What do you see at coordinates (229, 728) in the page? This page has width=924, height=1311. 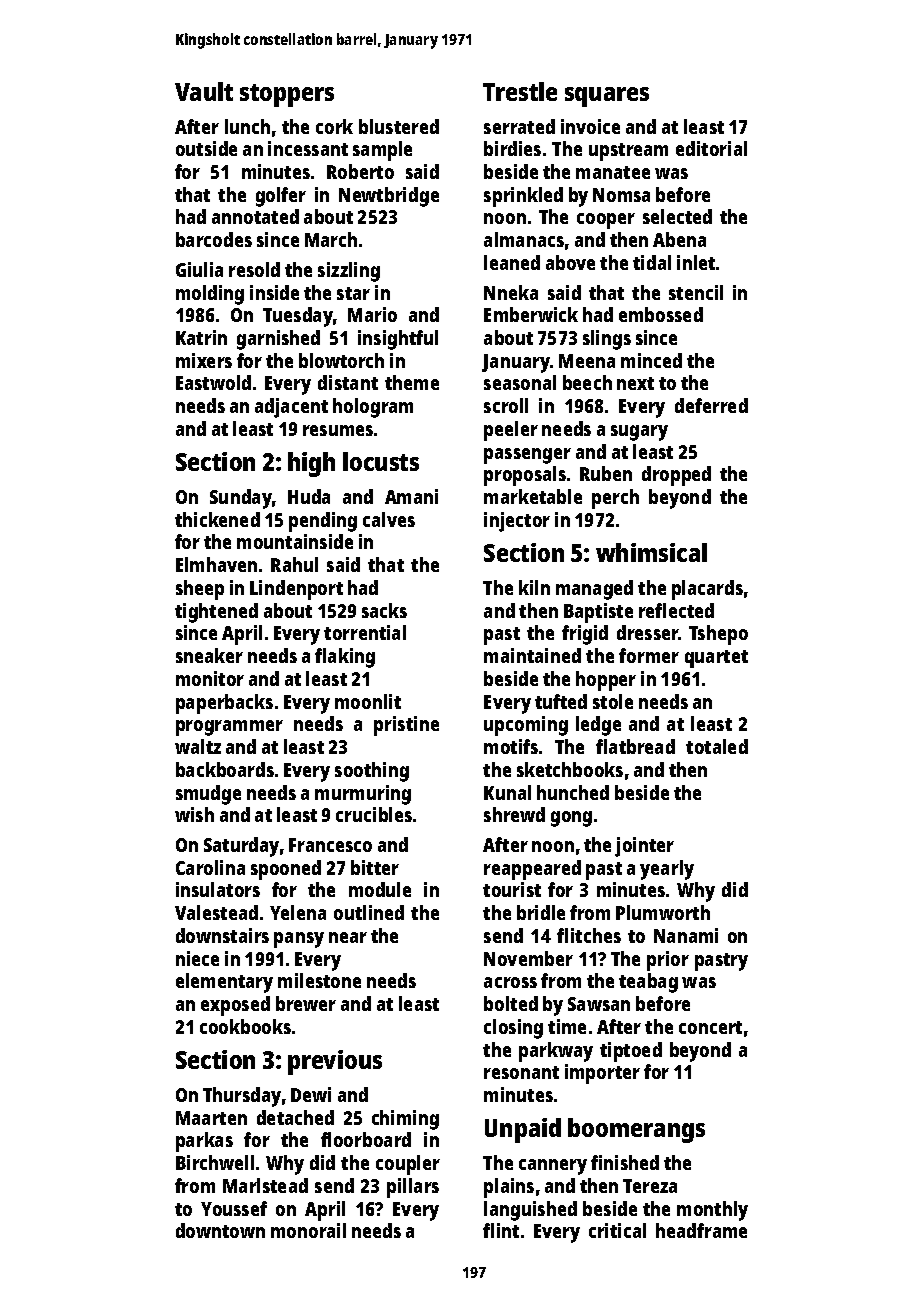 I see `programmer` at bounding box center [229, 728].
